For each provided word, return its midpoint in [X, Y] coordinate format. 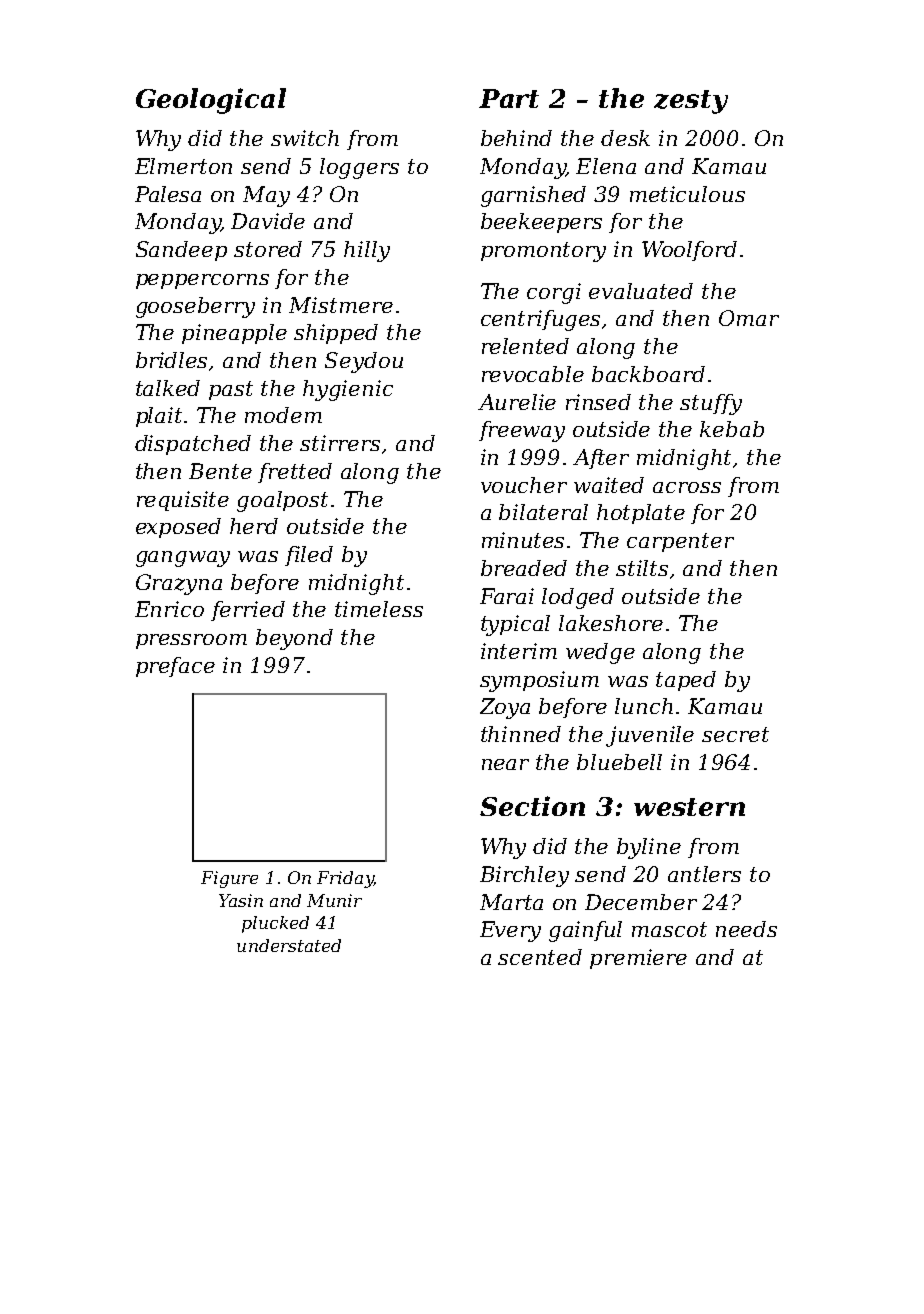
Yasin [241, 900]
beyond [294, 639]
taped [686, 681]
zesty [691, 102]
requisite [183, 501]
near [505, 764]
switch [305, 138]
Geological [211, 101]
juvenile [650, 736]
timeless [379, 609]
